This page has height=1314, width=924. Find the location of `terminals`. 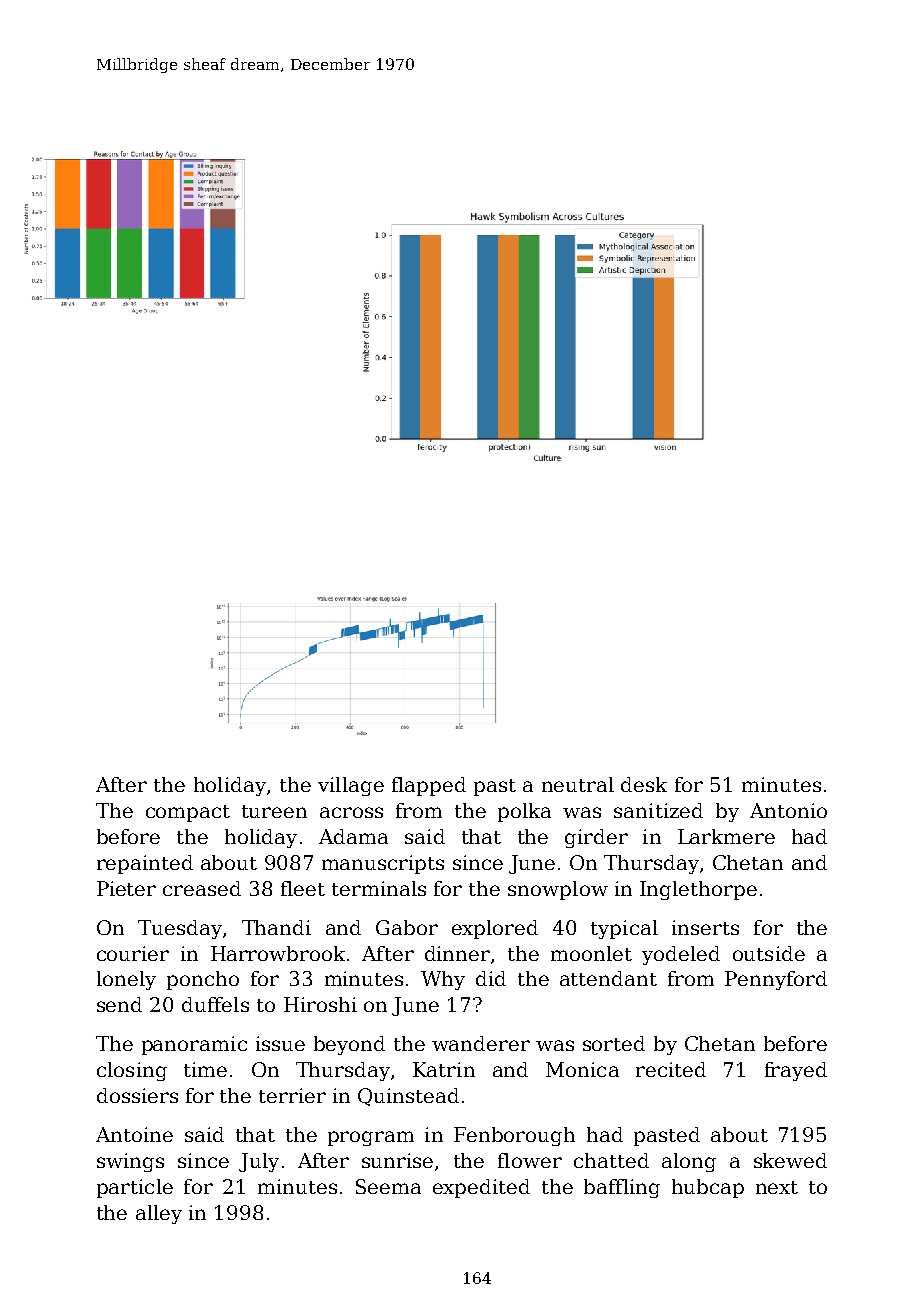

terminals is located at coordinates (379, 888).
